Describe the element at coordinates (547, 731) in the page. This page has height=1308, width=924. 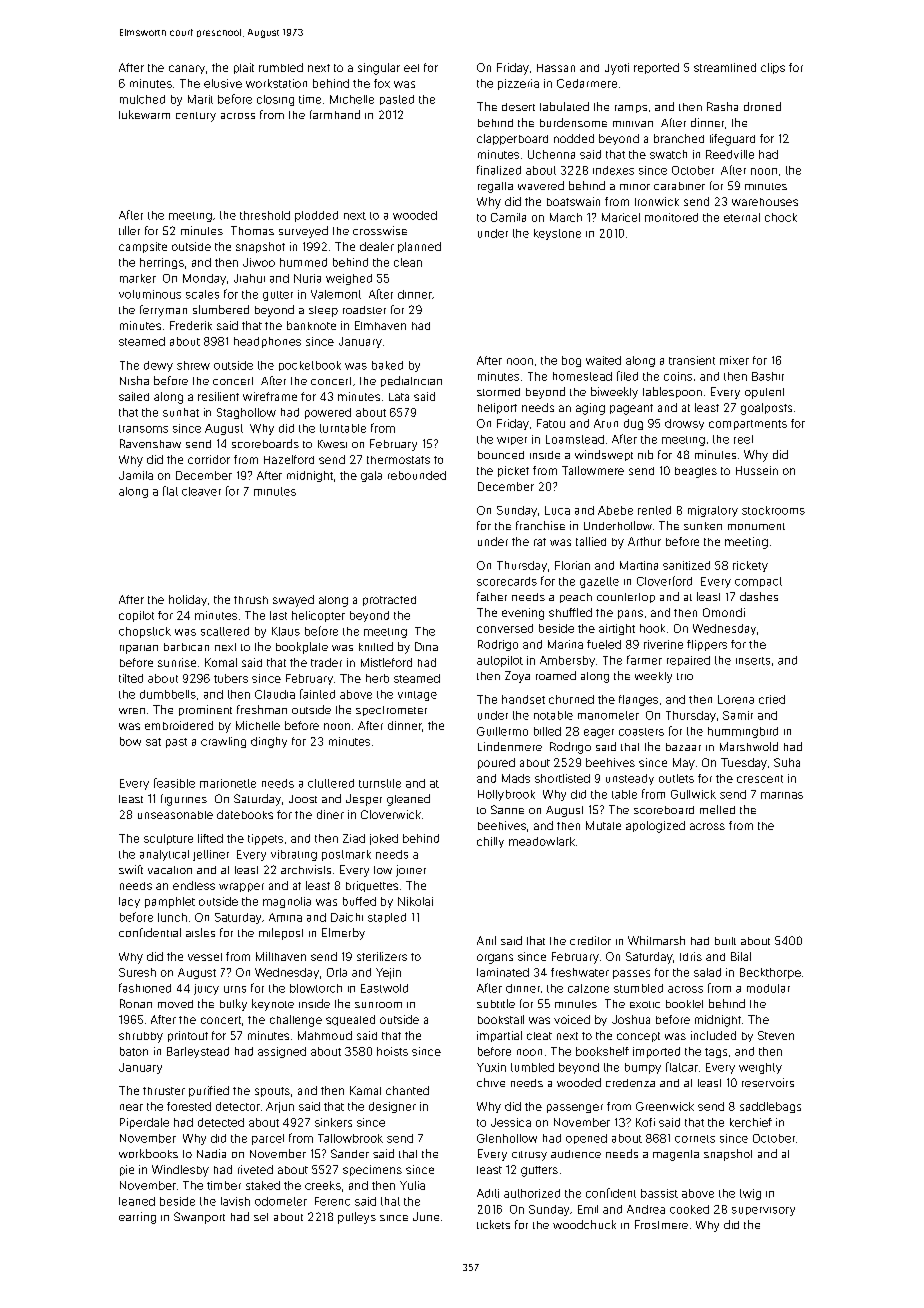
I see `billed` at that location.
